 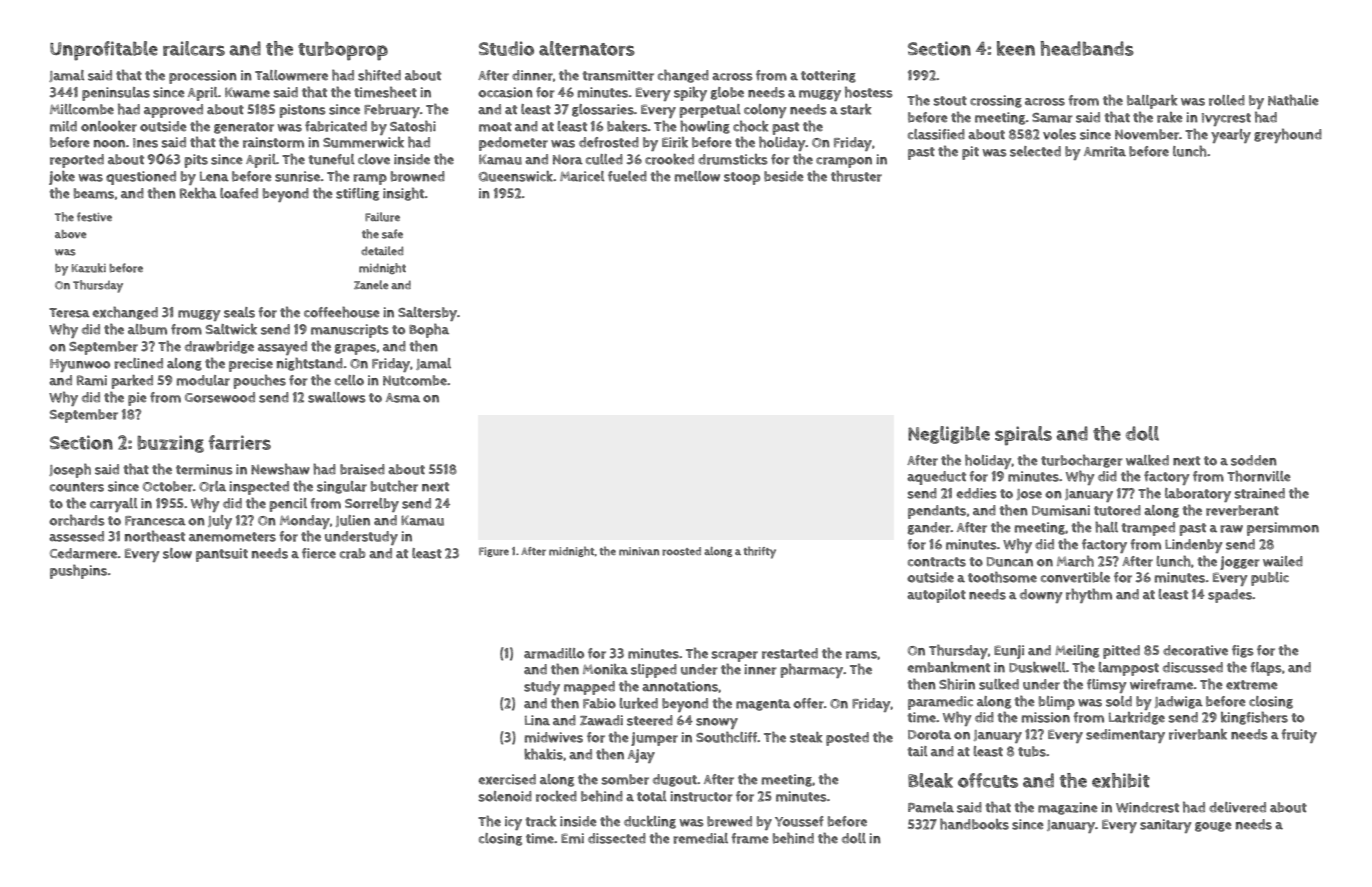 What do you see at coordinates (700, 838) in the screenshot?
I see `remedial` at bounding box center [700, 838].
